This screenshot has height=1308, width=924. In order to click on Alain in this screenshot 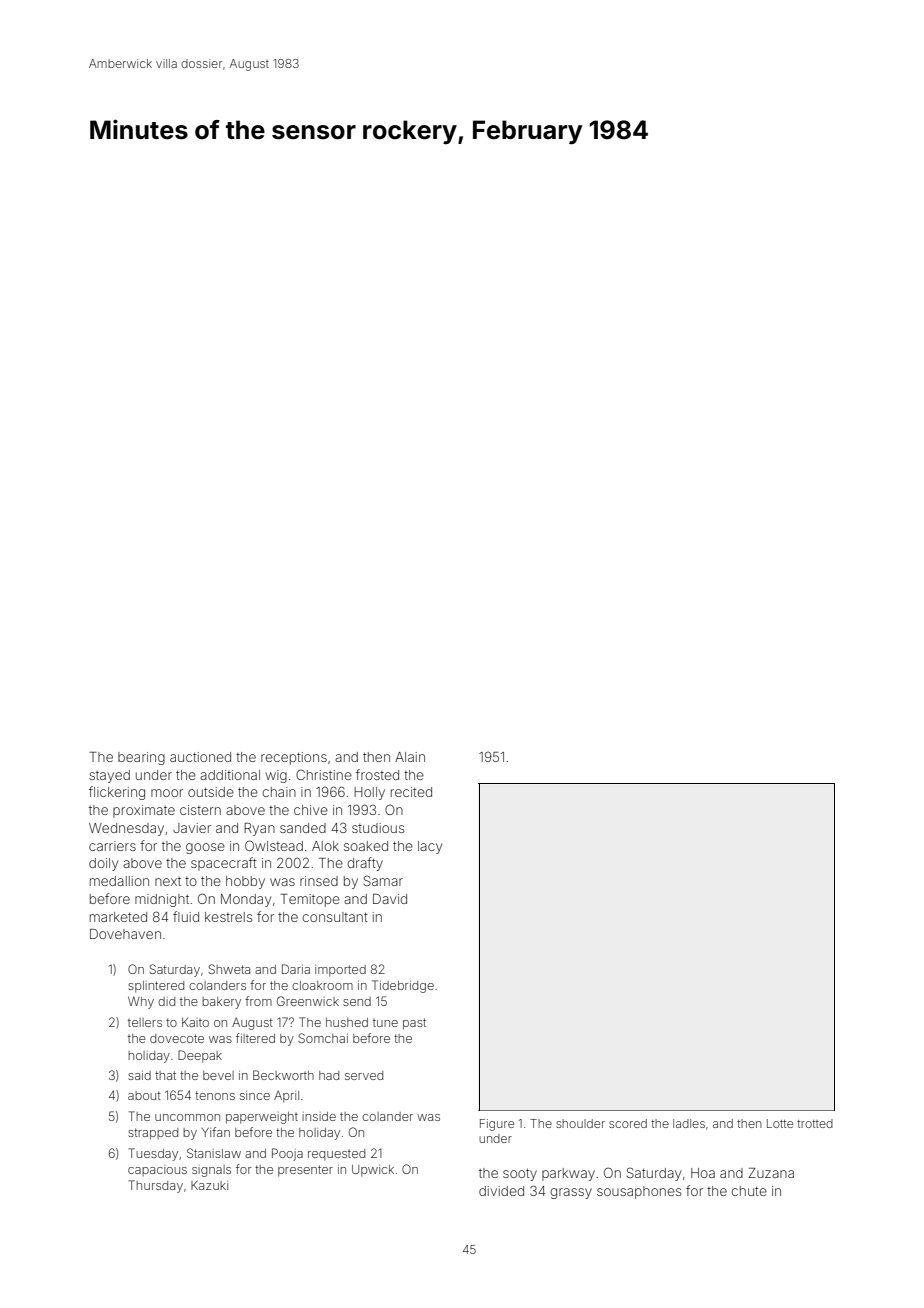, I will do `click(410, 757)`.
